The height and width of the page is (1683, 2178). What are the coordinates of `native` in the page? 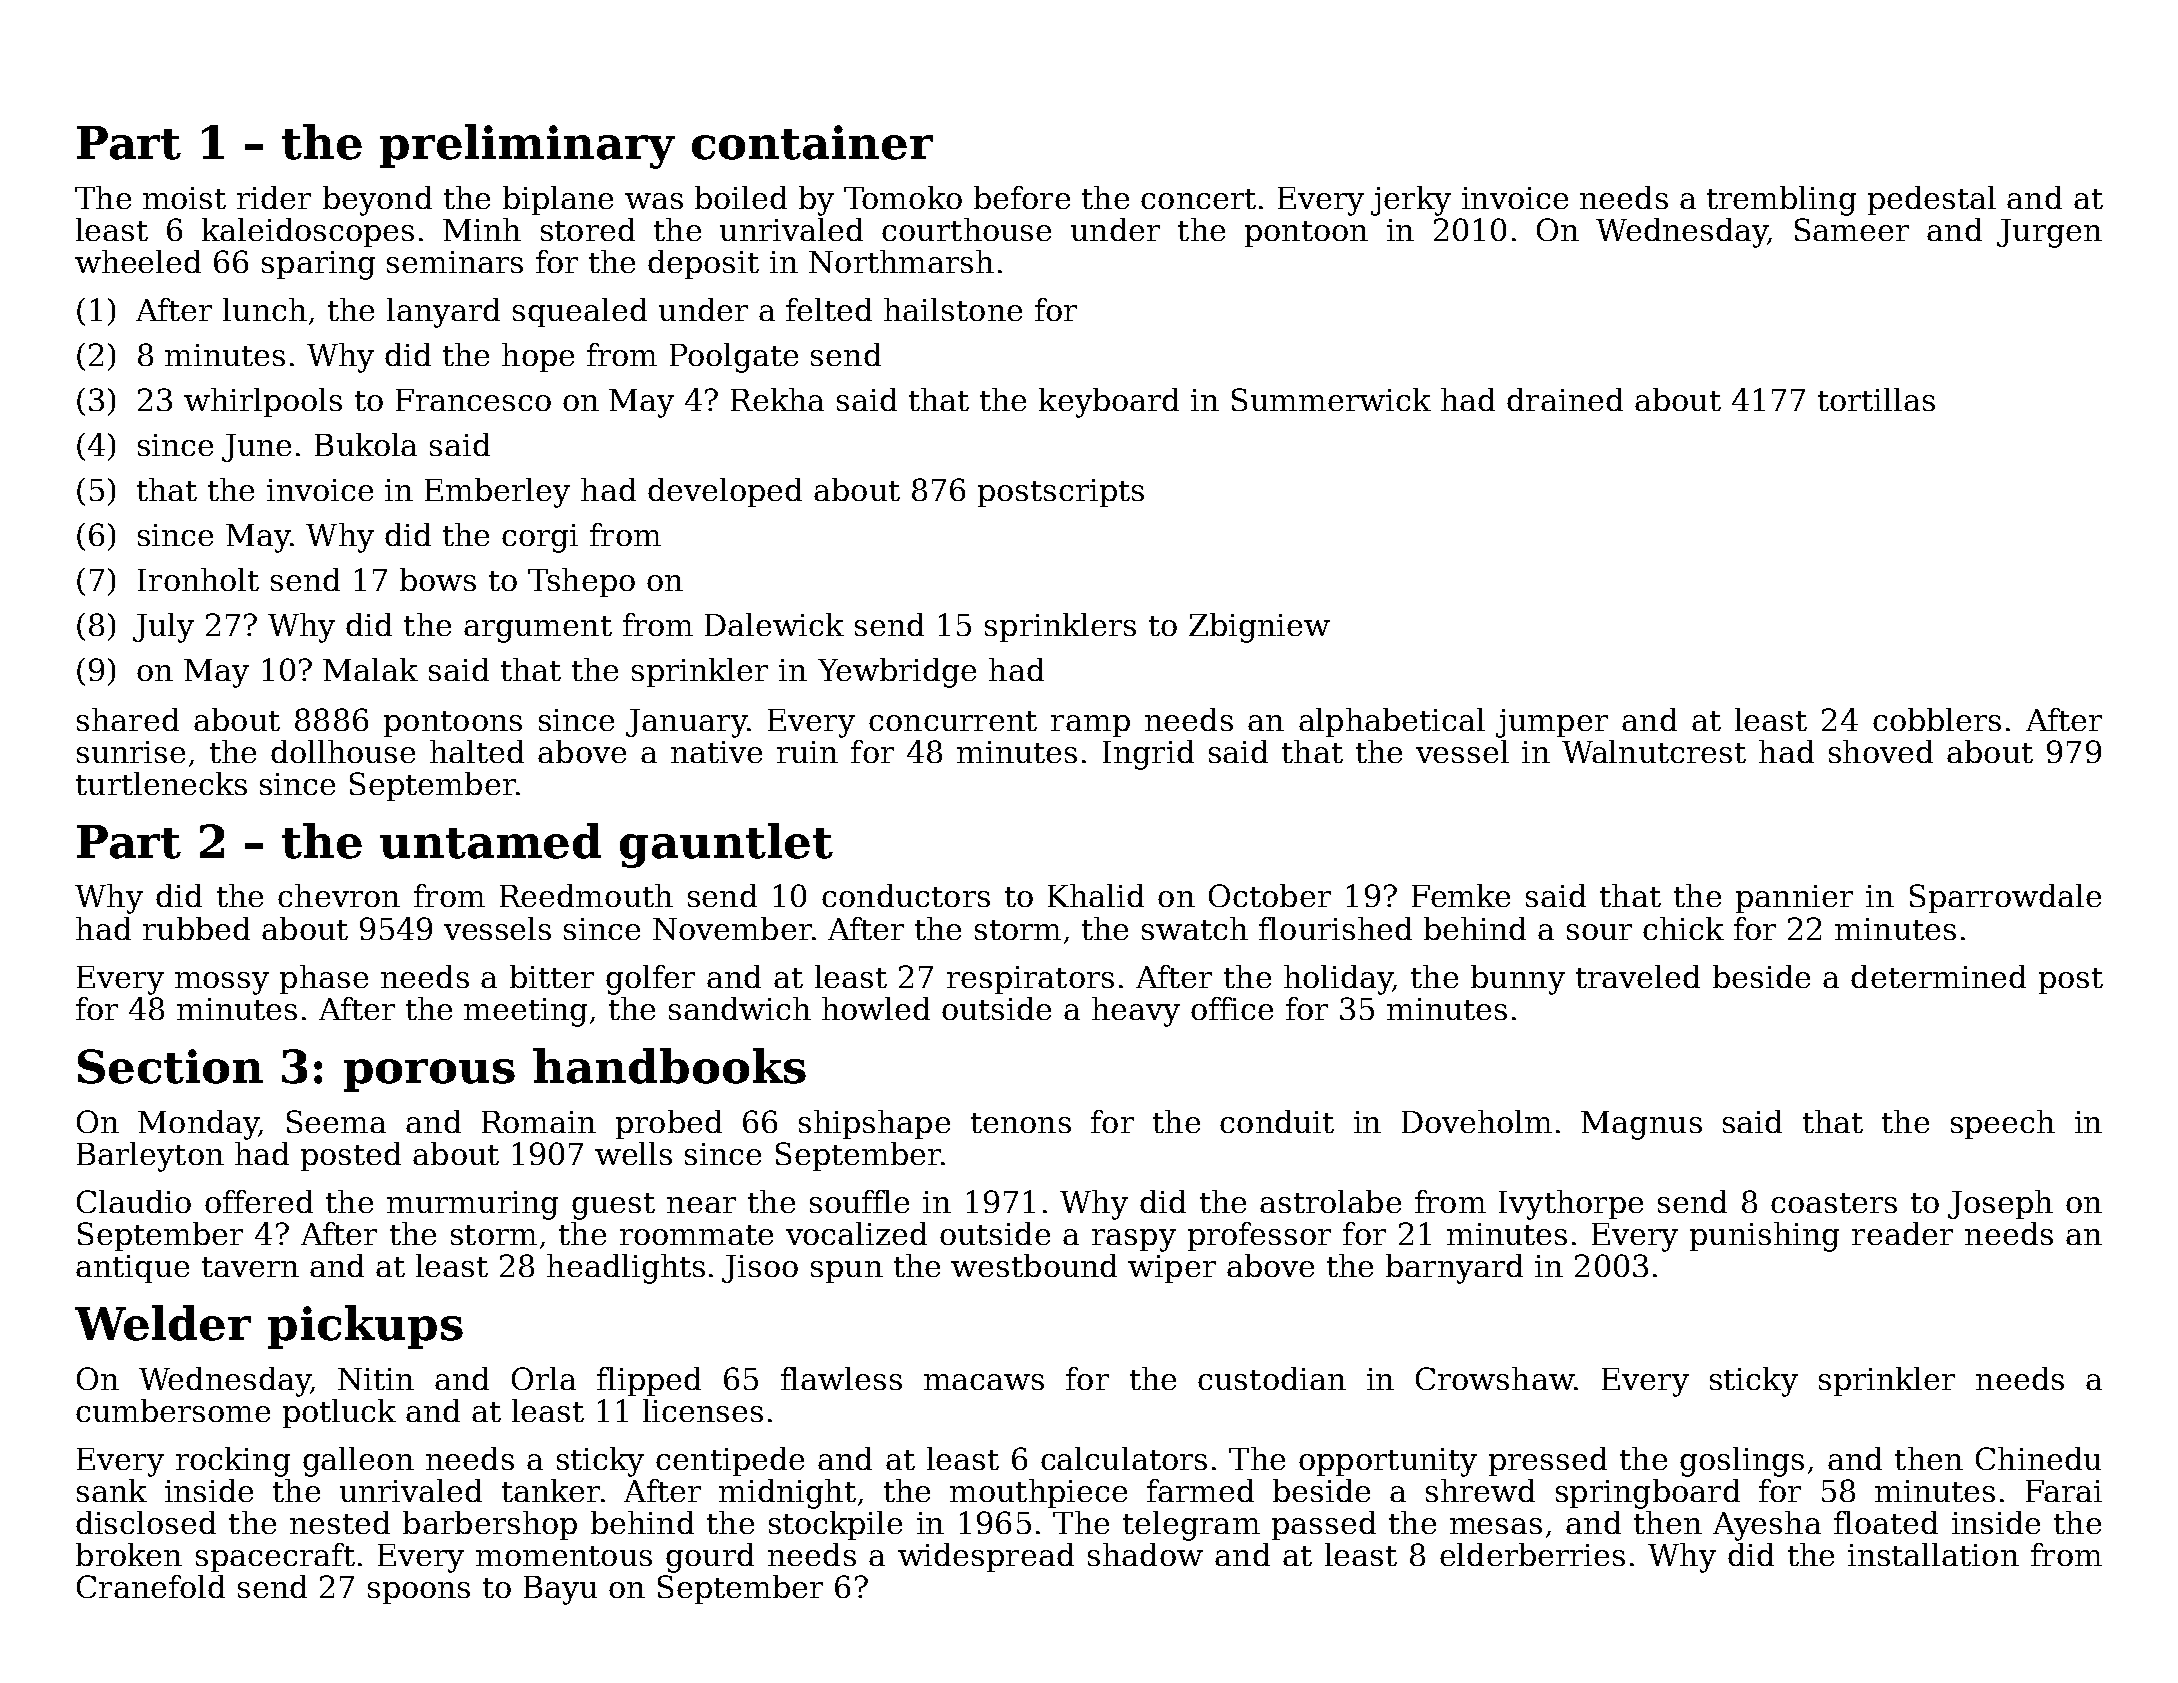 It's located at (716, 752).
